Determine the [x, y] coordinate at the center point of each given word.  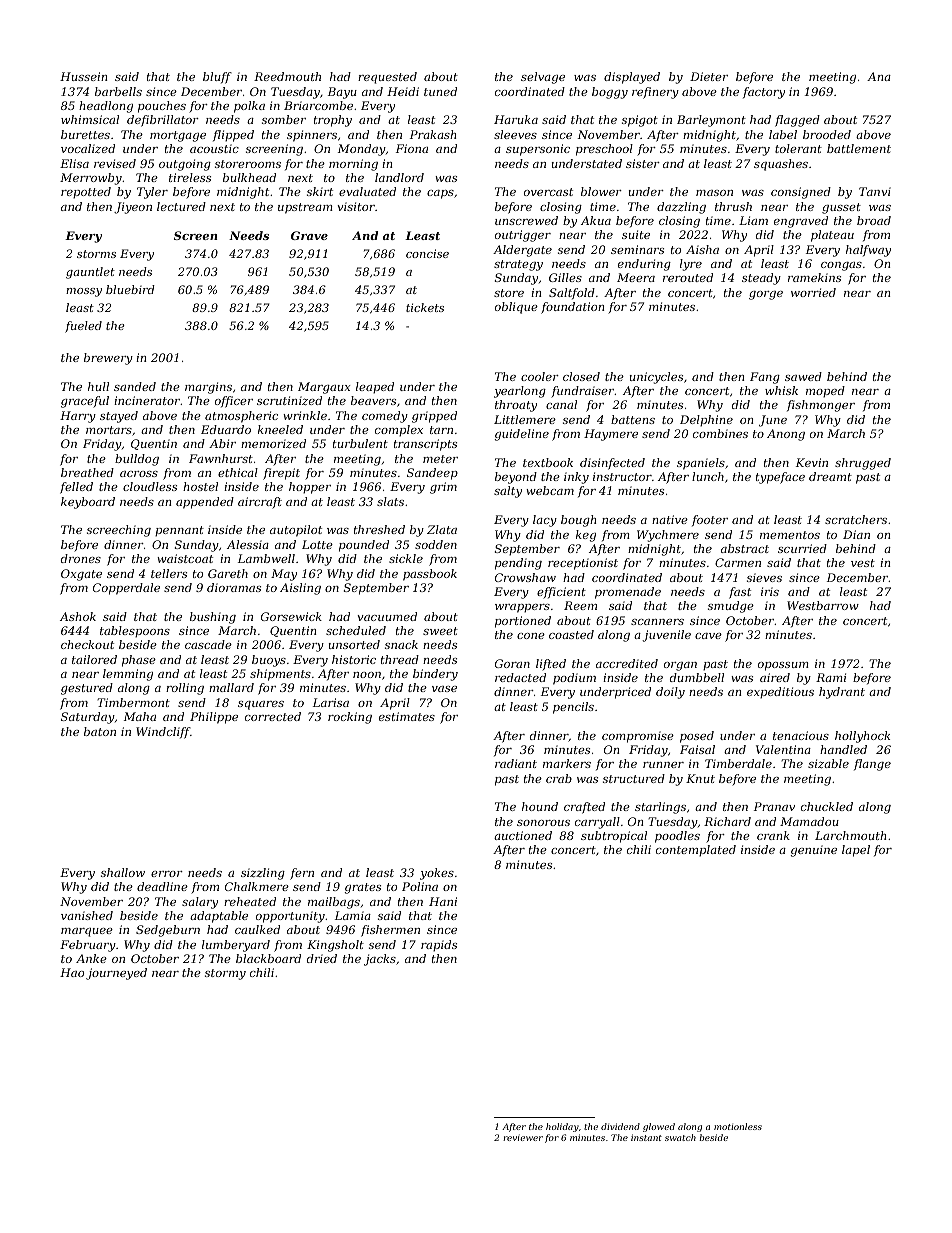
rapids [439, 946]
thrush [733, 206]
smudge [731, 607]
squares [261, 705]
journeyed [116, 974]
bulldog [137, 460]
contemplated [696, 851]
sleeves [515, 134]
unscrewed [526, 220]
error [167, 874]
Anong [786, 435]
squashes [781, 165]
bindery [435, 675]
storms [96, 254]
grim [443, 488]
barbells [118, 91]
